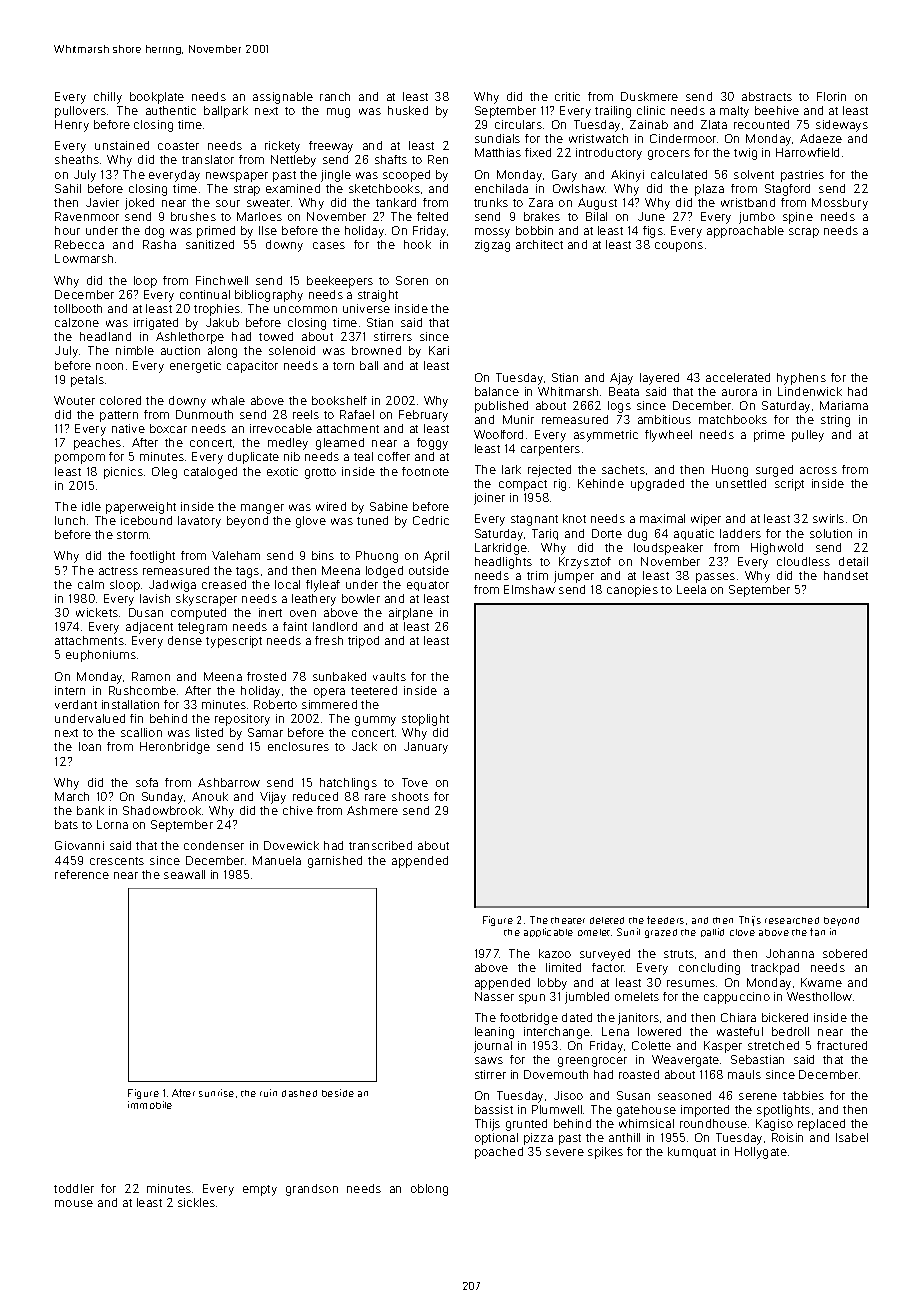  What do you see at coordinates (846, 575) in the image?
I see `handset` at bounding box center [846, 575].
